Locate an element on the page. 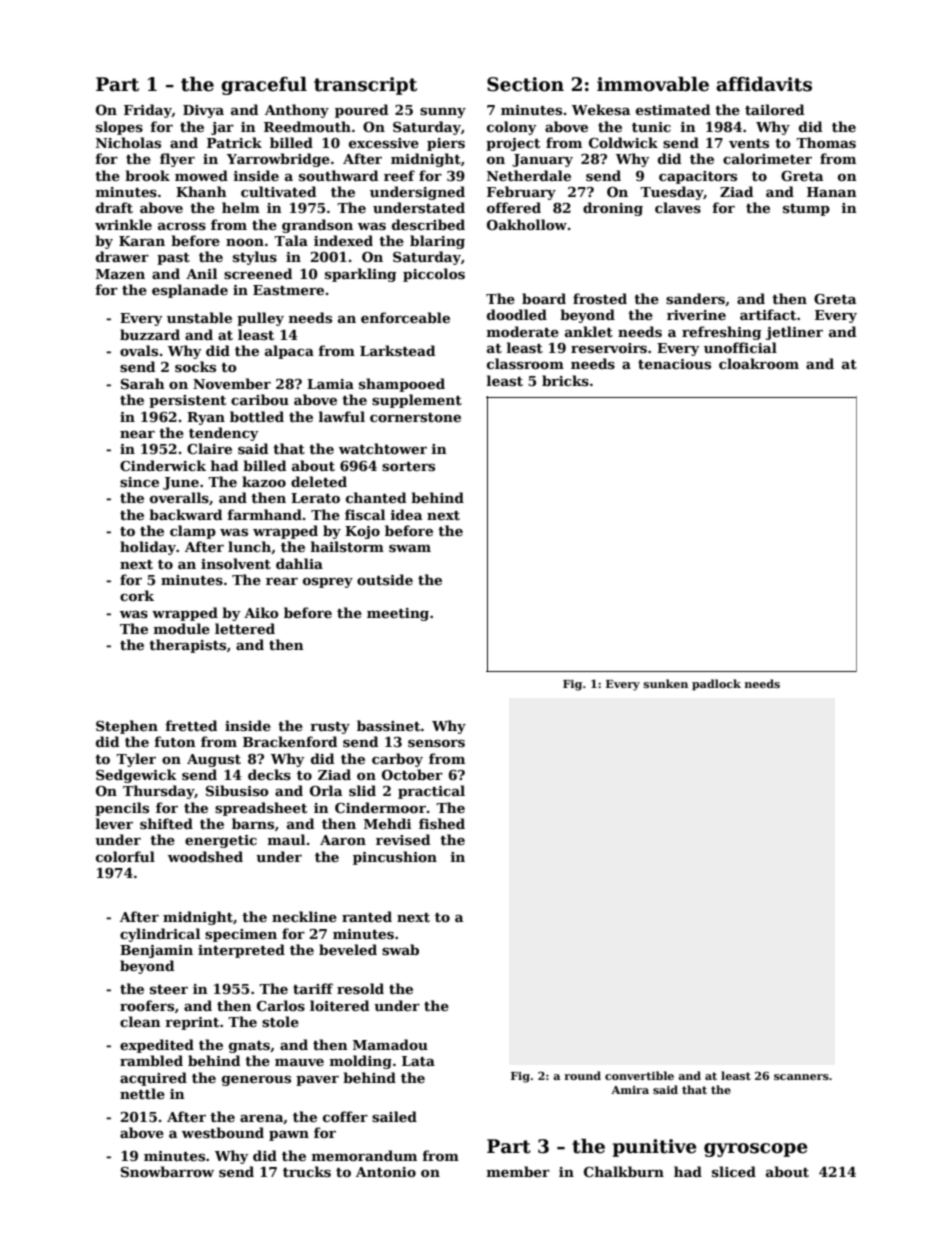  transcript is located at coordinates (365, 86).
